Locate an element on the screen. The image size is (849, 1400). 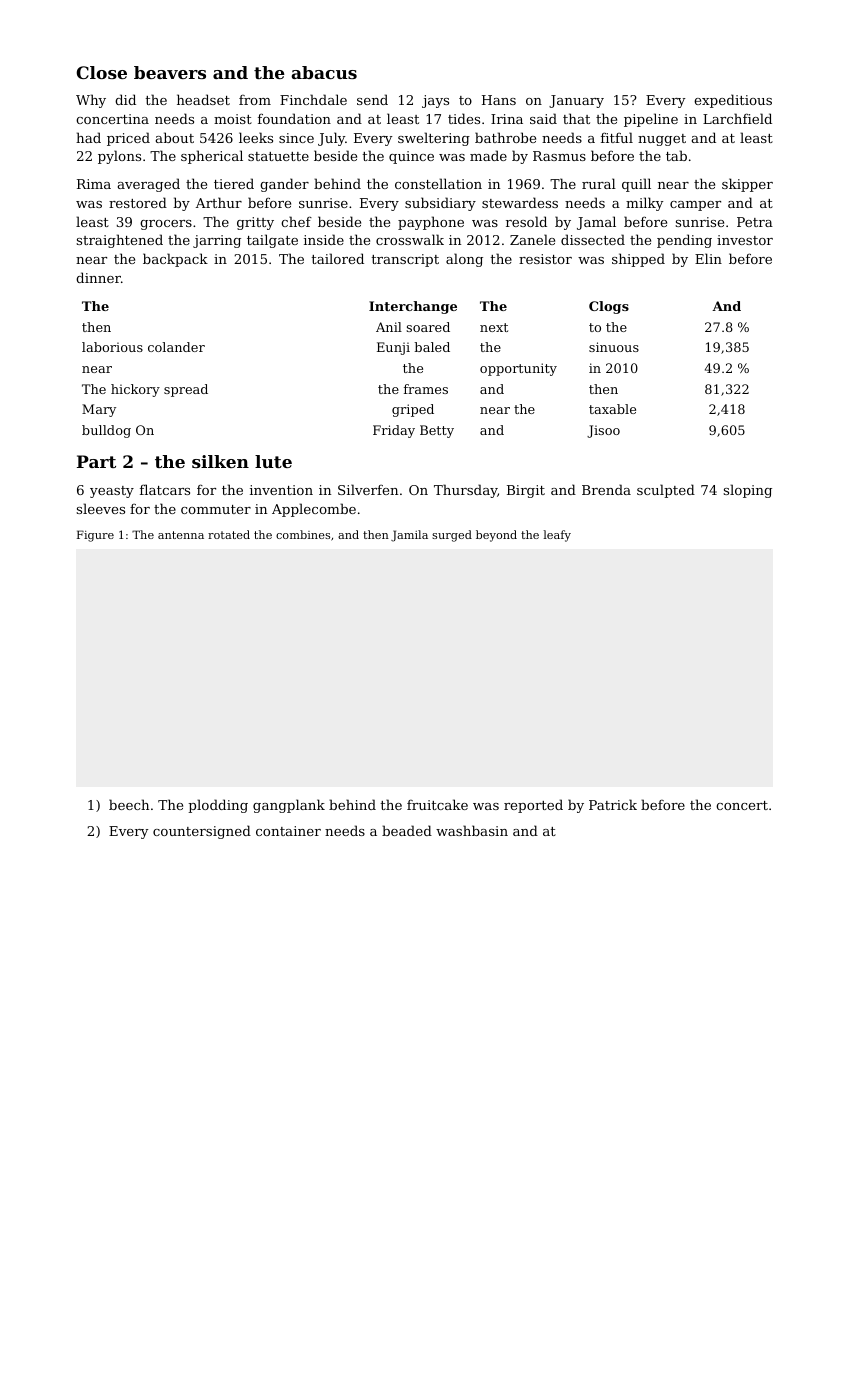
Patrick is located at coordinates (613, 804).
